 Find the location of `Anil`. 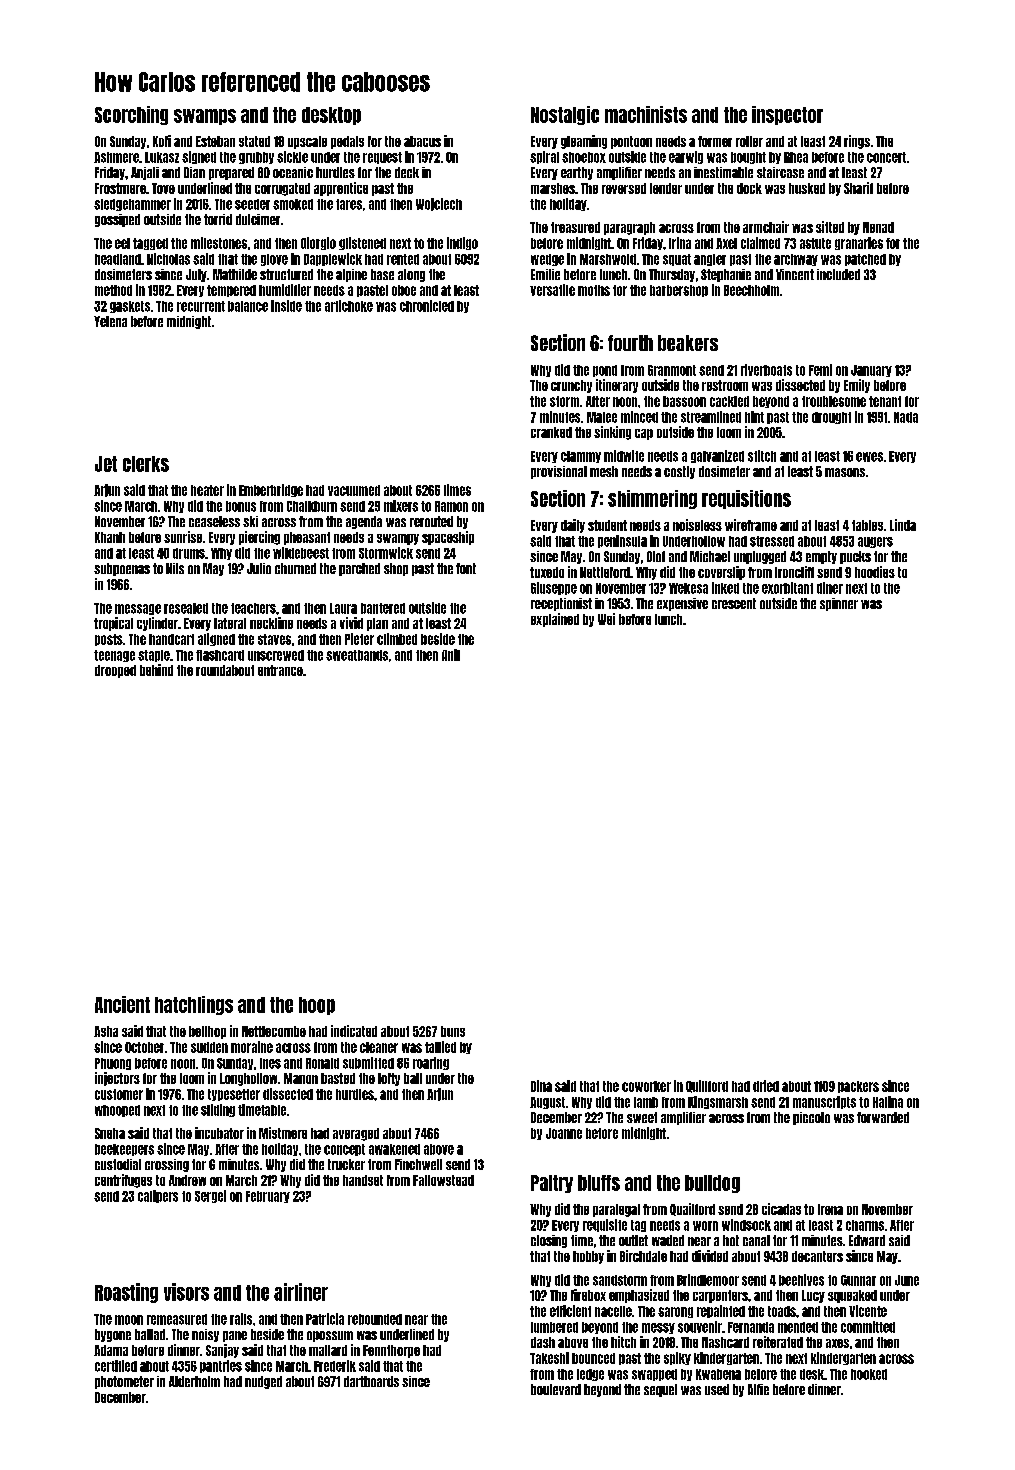

Anil is located at coordinates (451, 655).
